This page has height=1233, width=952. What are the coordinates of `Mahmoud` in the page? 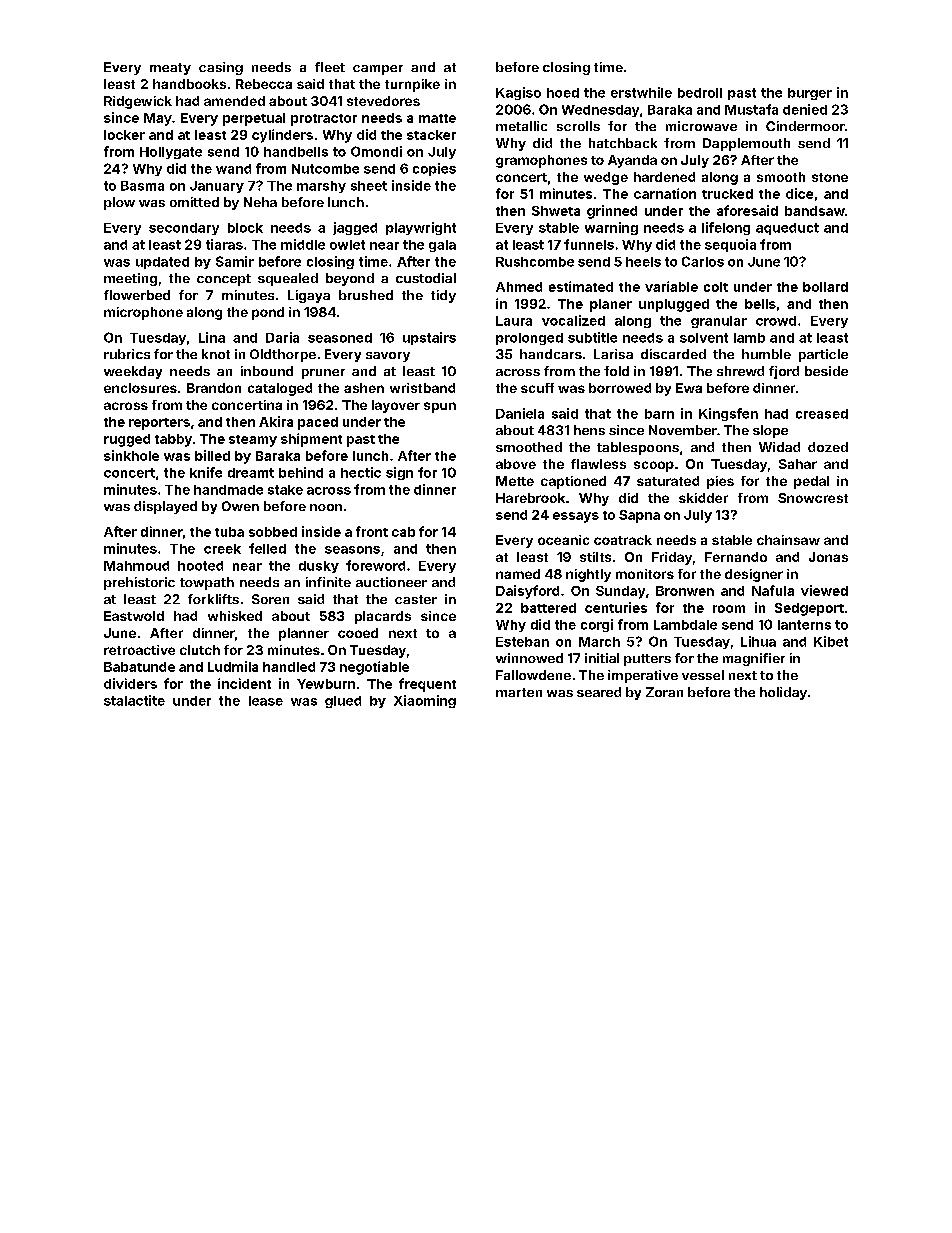 It's located at (136, 566).
